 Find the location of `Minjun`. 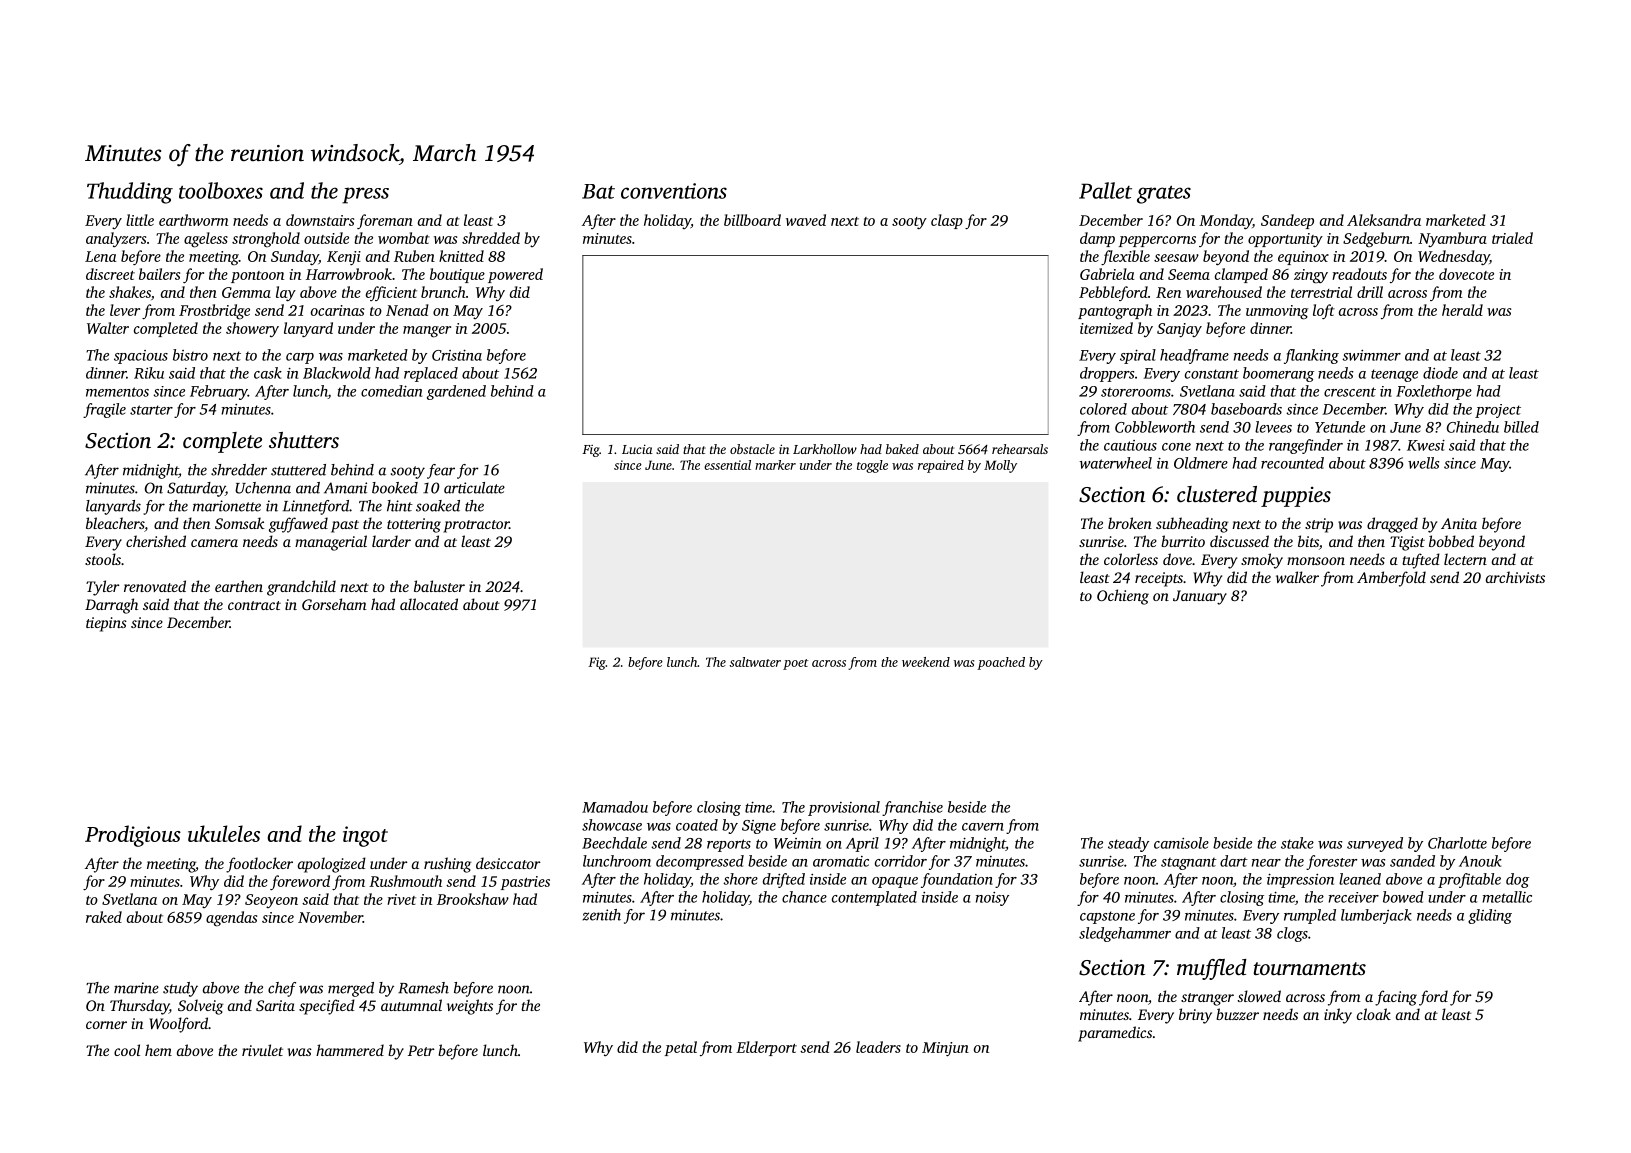

Minjun is located at coordinates (945, 1049).
